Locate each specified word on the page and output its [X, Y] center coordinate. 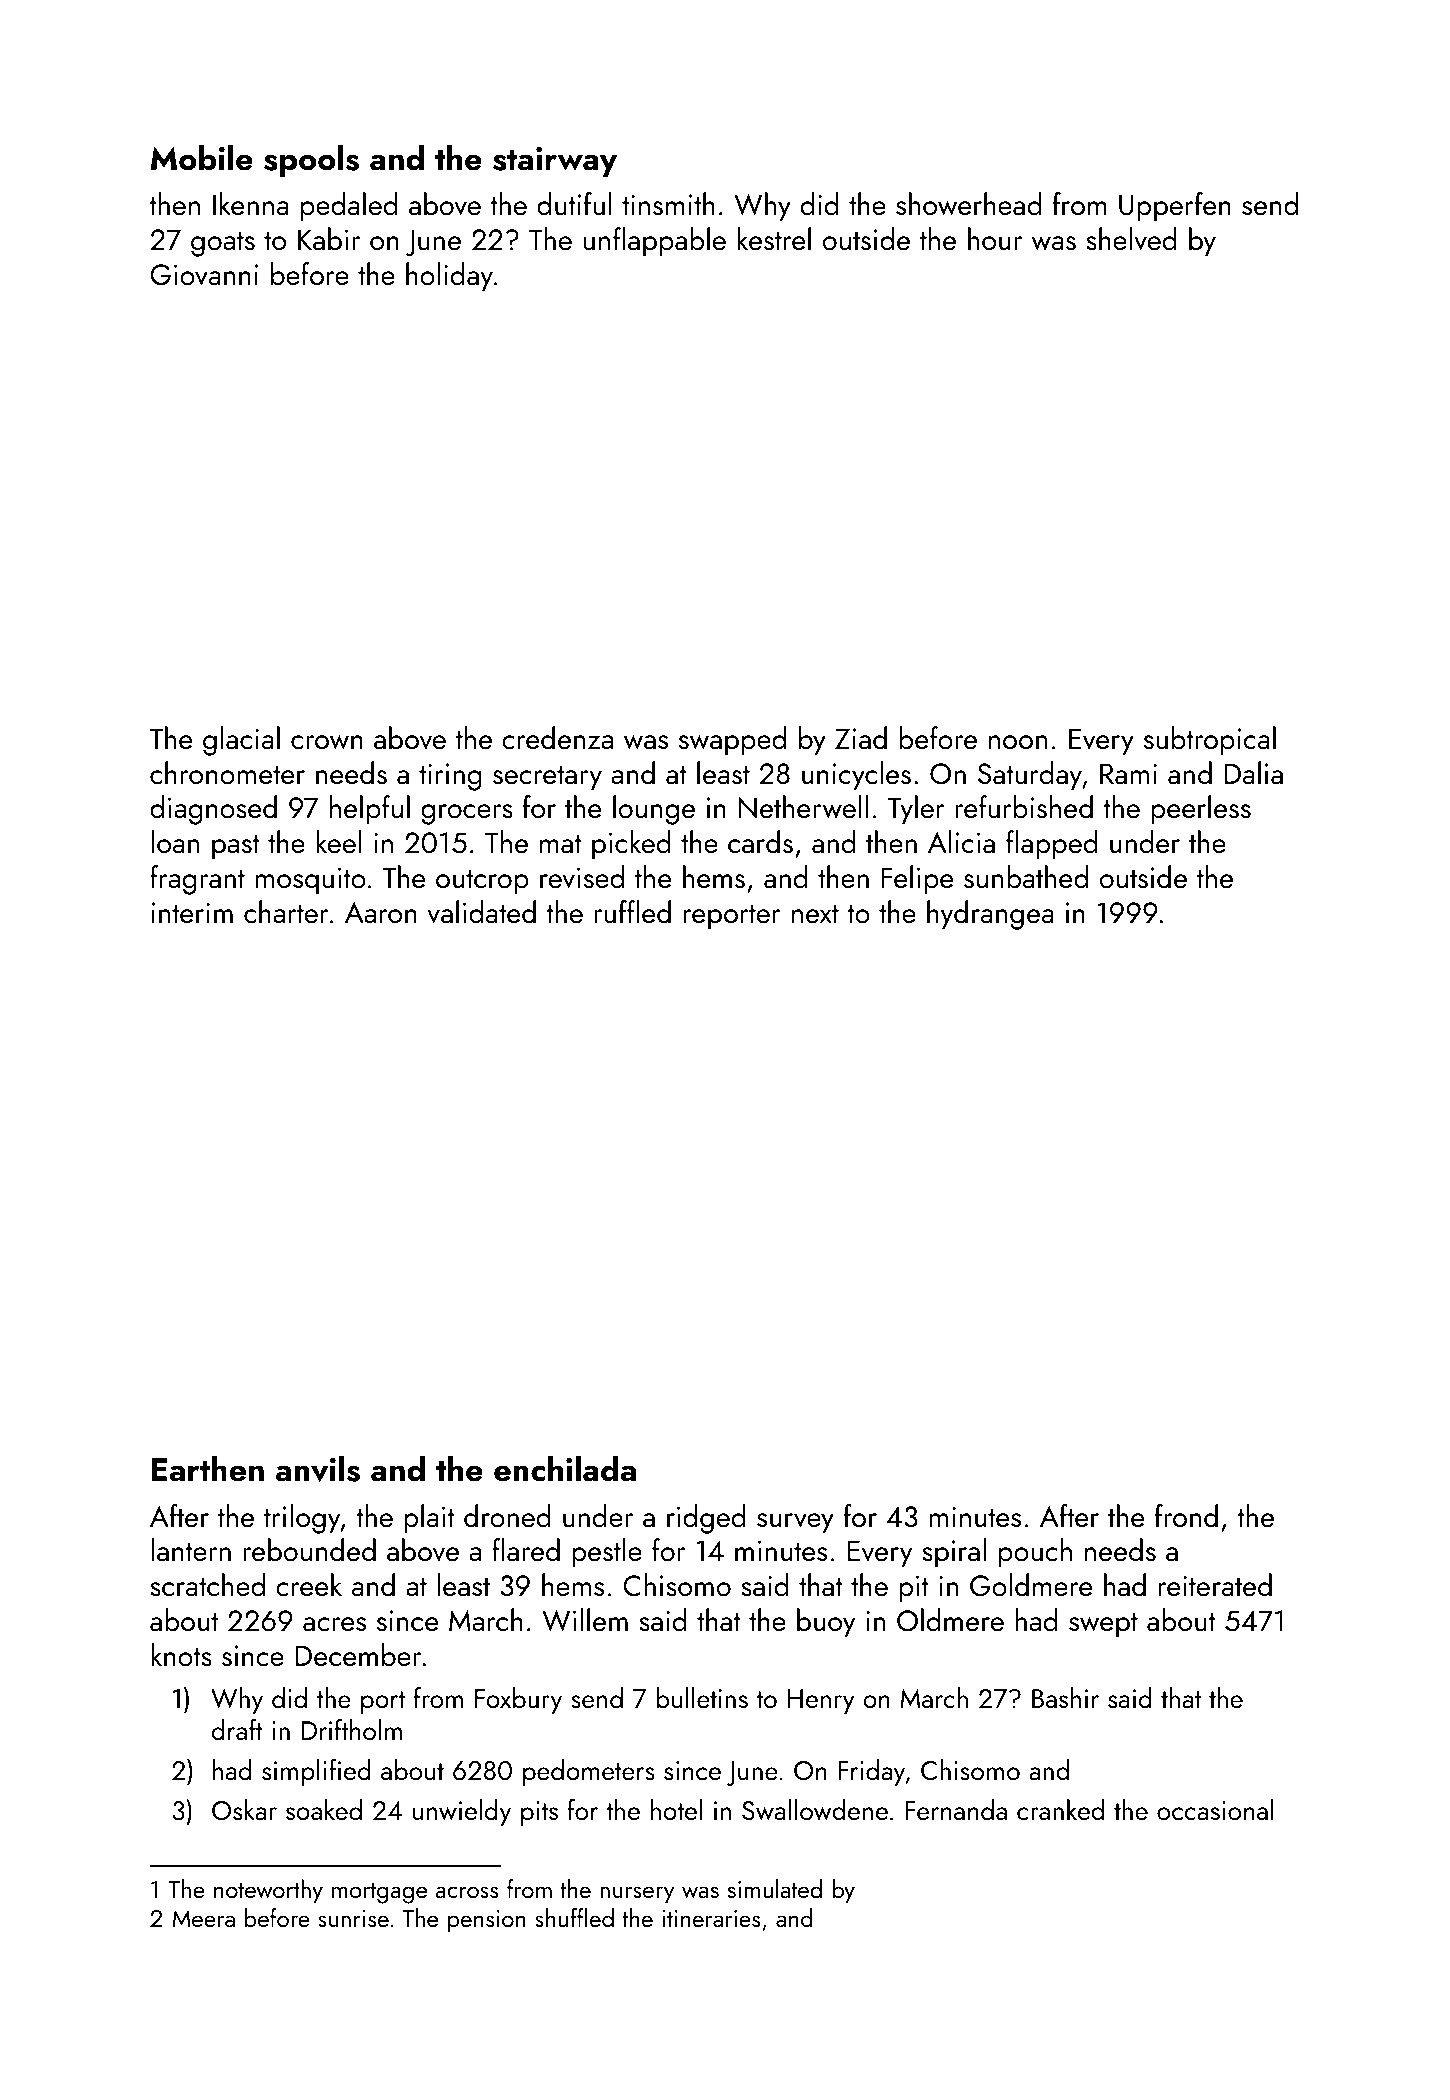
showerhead [969, 204]
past [236, 847]
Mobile [201, 157]
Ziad [861, 738]
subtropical [1210, 741]
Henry [821, 1701]
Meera [204, 1918]
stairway [555, 162]
